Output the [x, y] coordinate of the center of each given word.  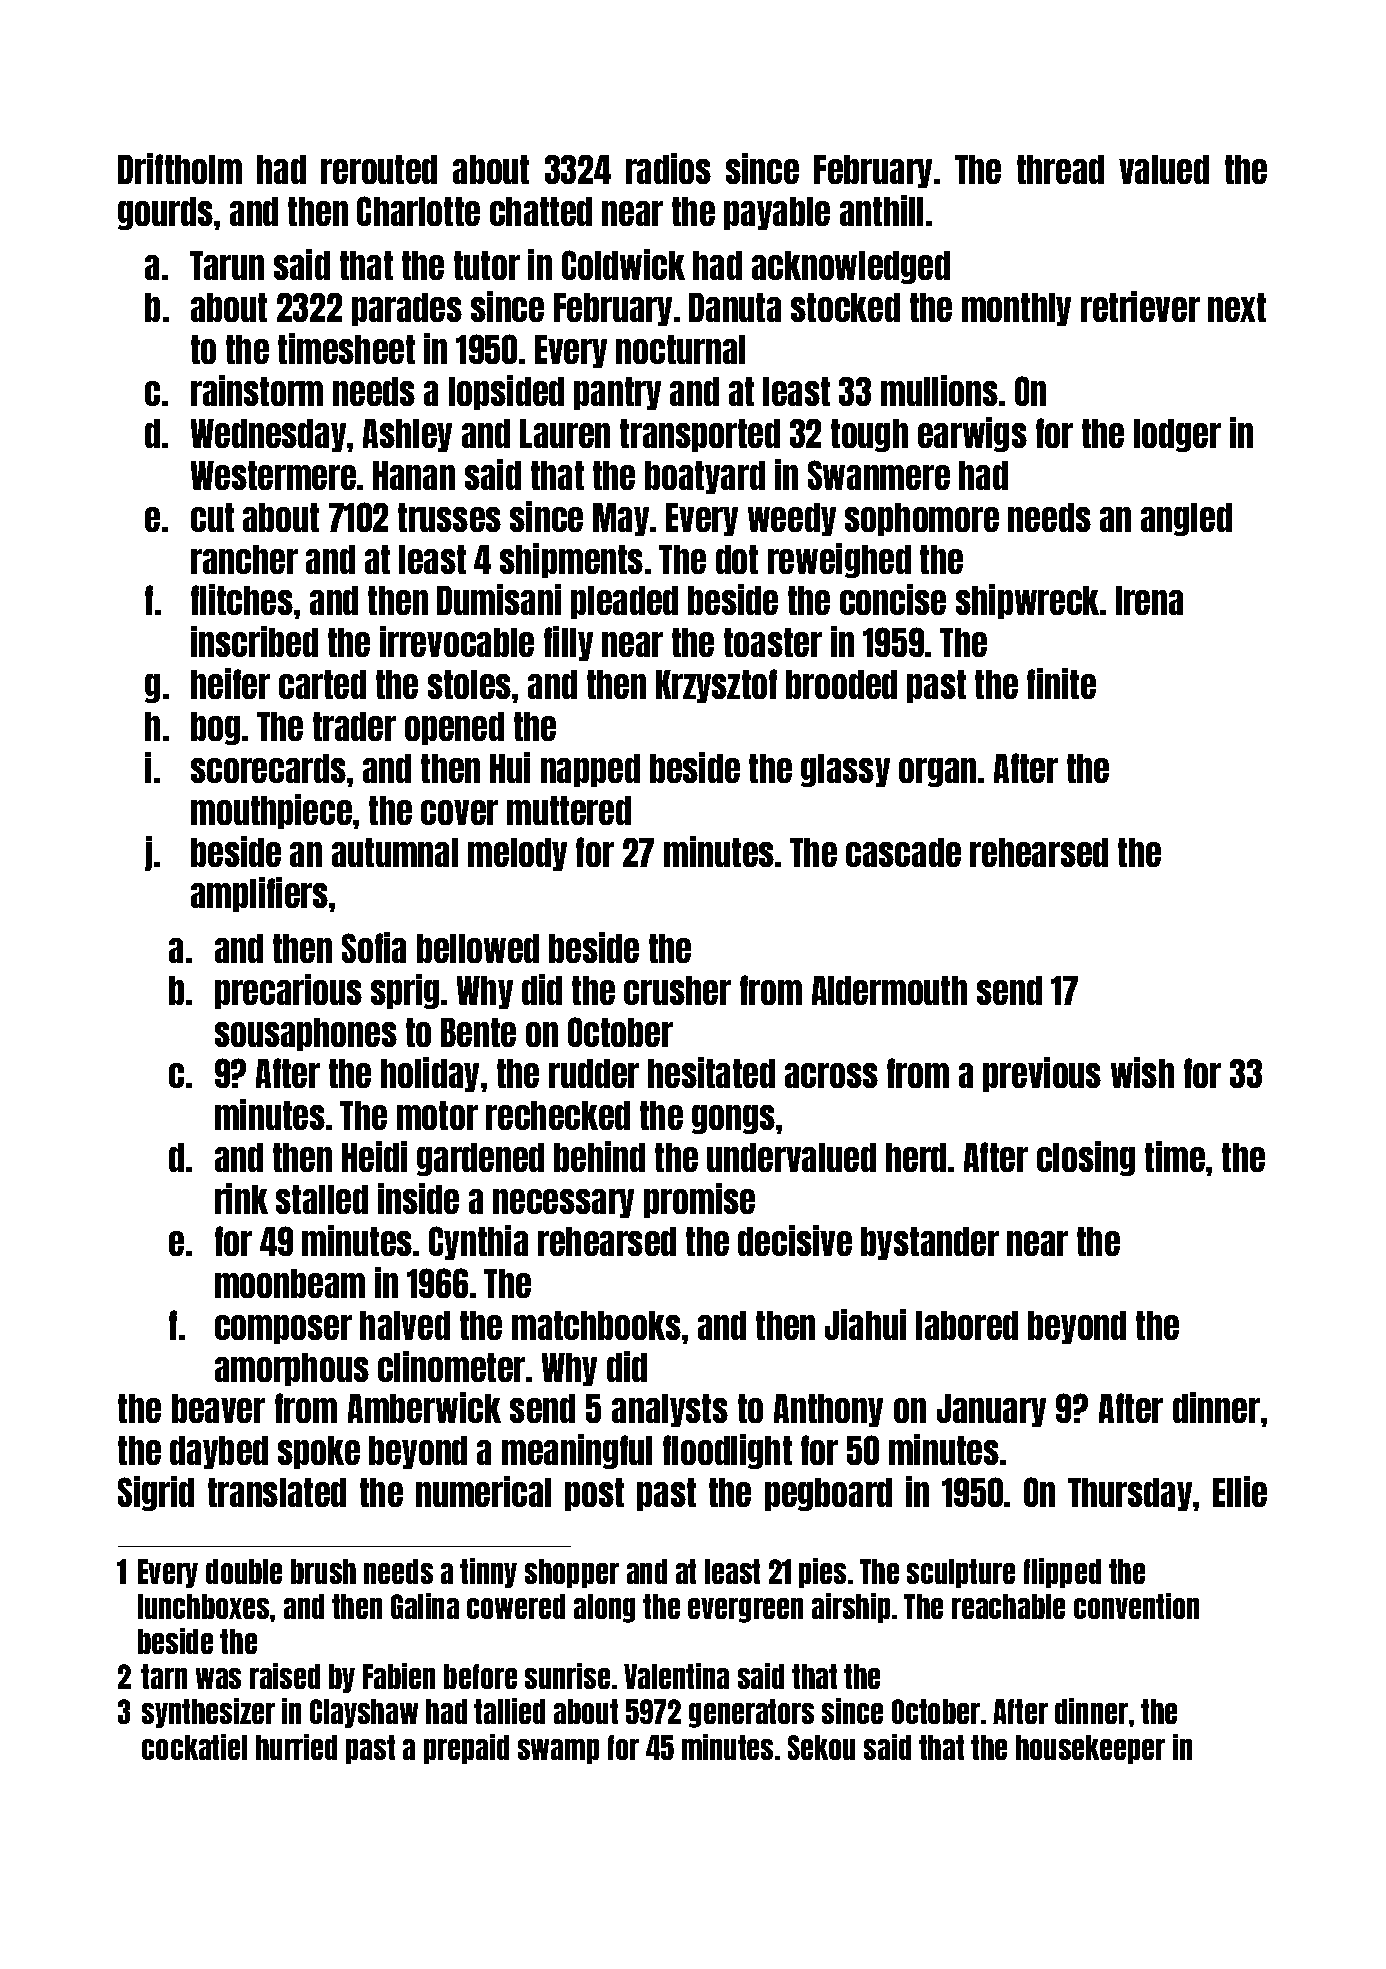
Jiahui [865, 1324]
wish [1142, 1072]
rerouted [379, 169]
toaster [773, 642]
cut [212, 517]
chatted [541, 211]
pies [822, 1573]
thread [1060, 169]
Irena [1149, 600]
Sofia [374, 947]
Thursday [1130, 1494]
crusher [677, 990]
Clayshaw [364, 1713]
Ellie [1240, 1491]
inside [418, 1198]
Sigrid [156, 1493]
